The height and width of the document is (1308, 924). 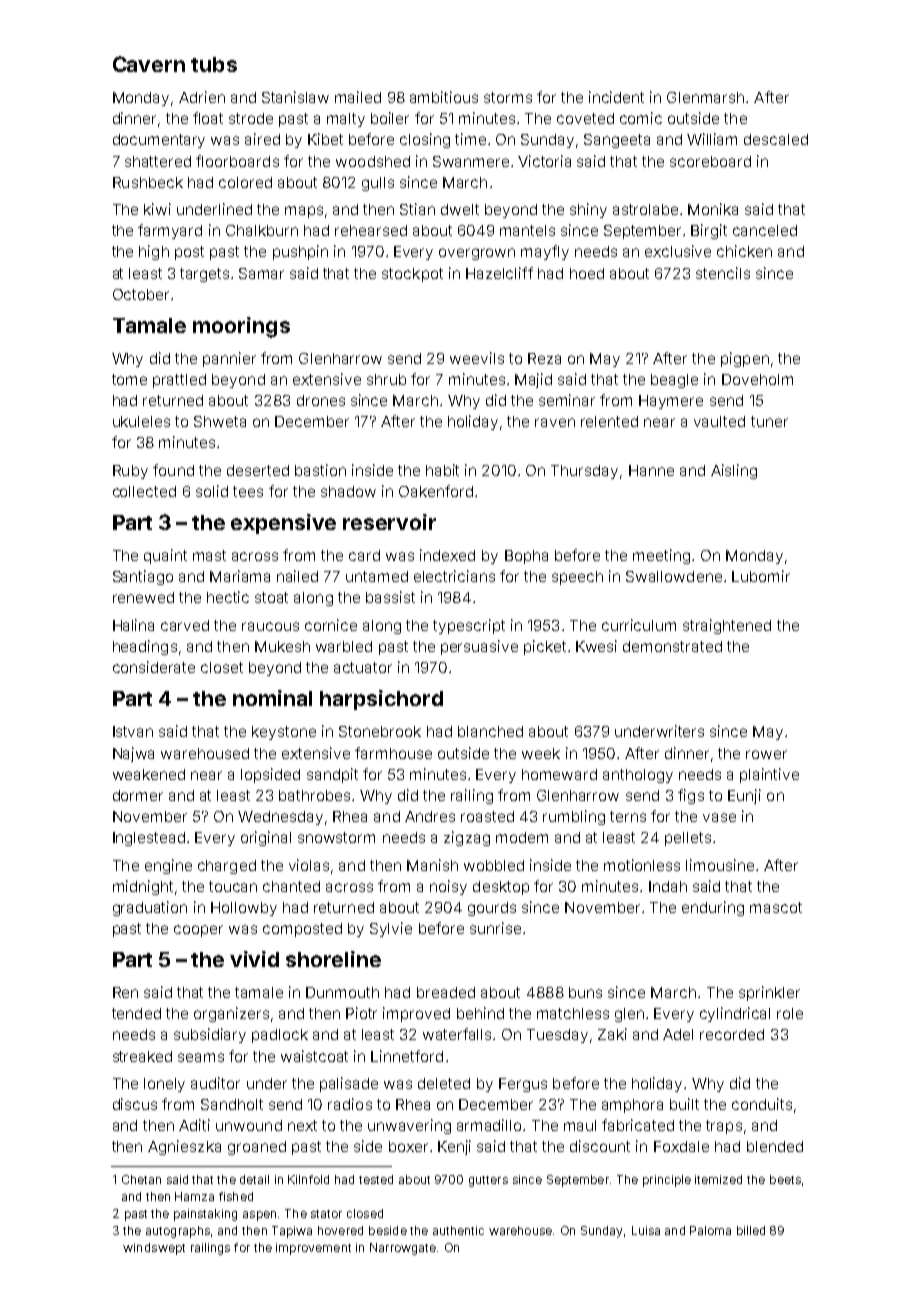 I want to click on Inglestead, so click(x=149, y=839).
